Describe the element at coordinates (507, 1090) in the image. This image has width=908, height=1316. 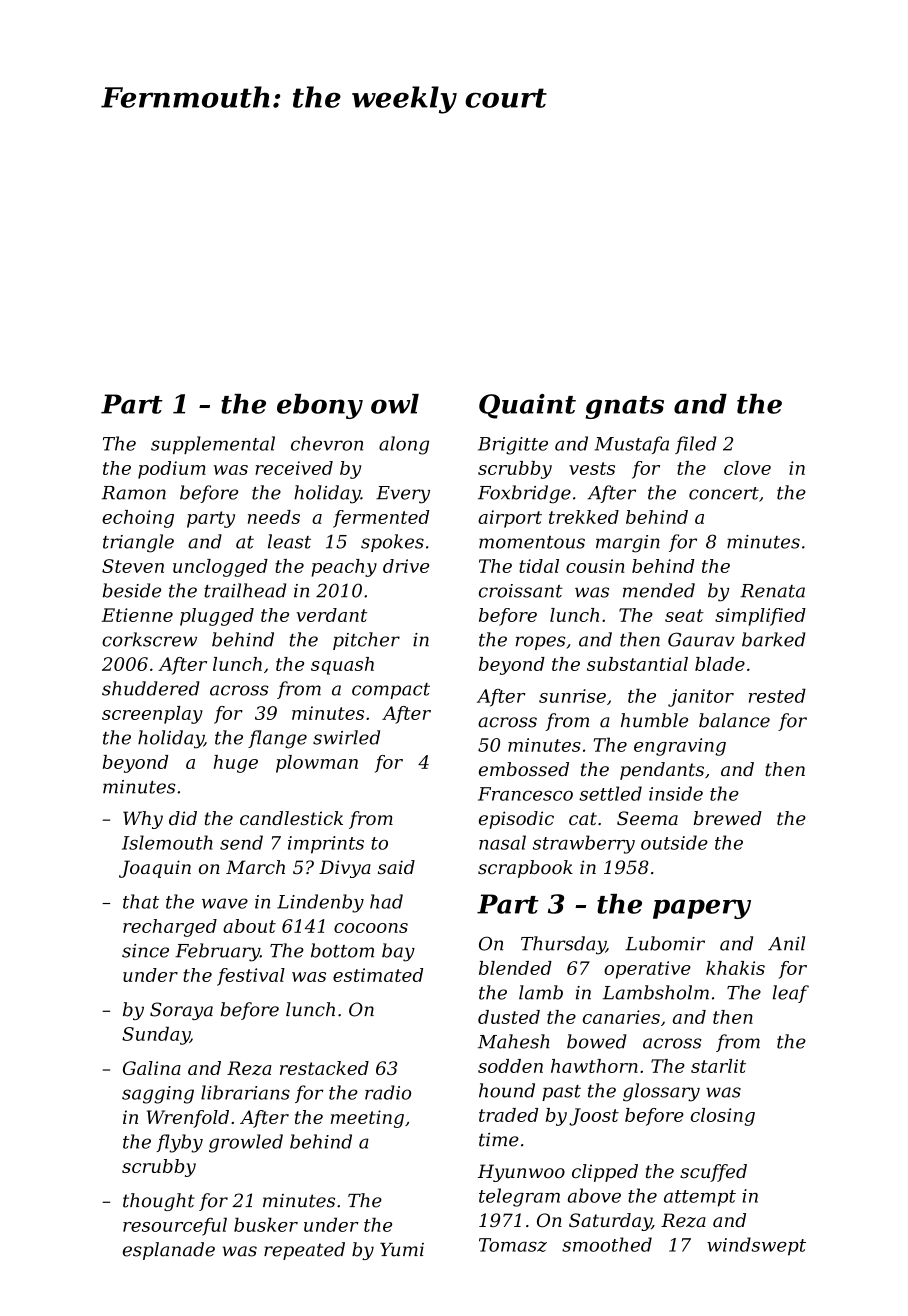
I see `hound` at that location.
